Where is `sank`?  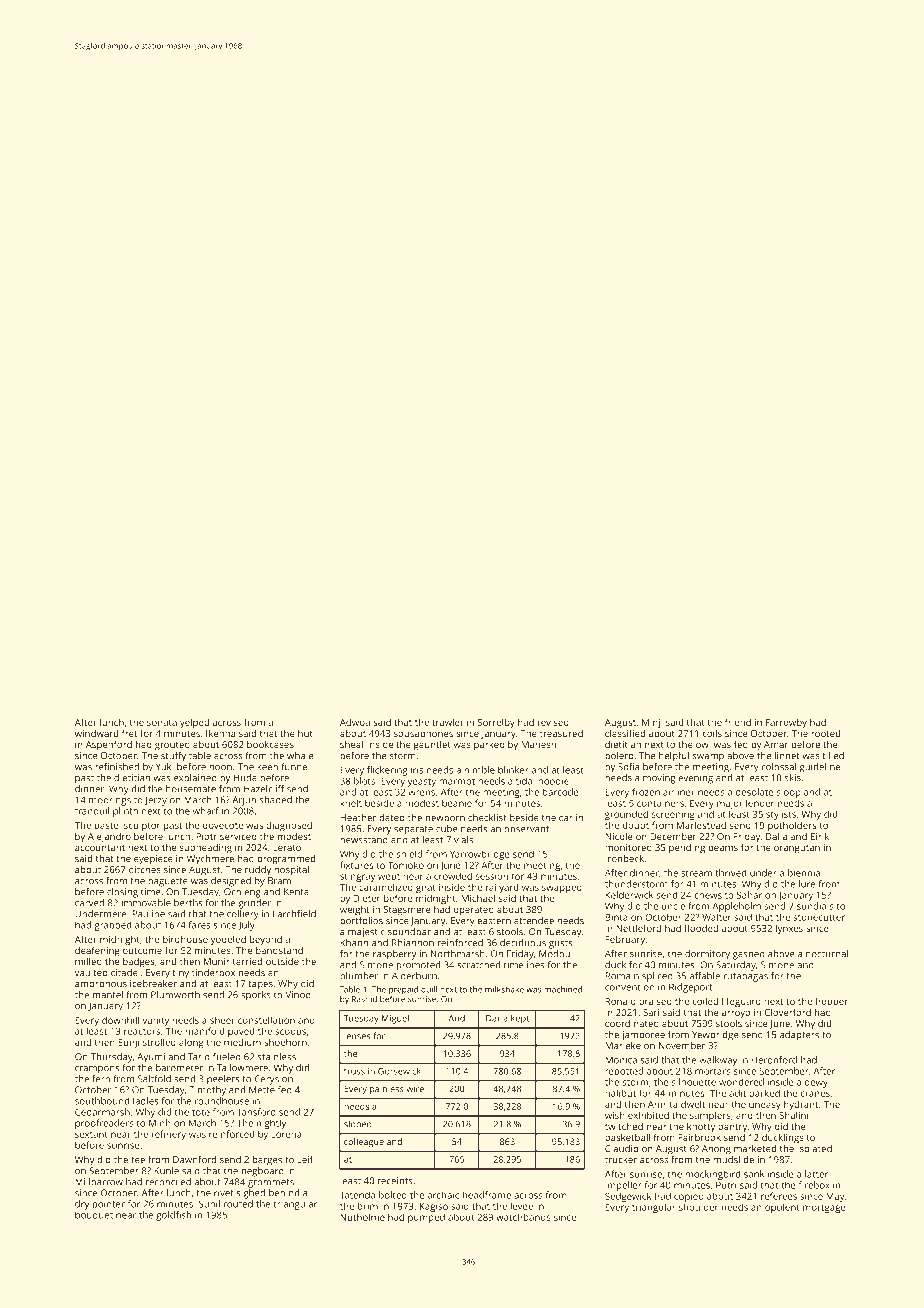 sank is located at coordinates (754, 1174).
